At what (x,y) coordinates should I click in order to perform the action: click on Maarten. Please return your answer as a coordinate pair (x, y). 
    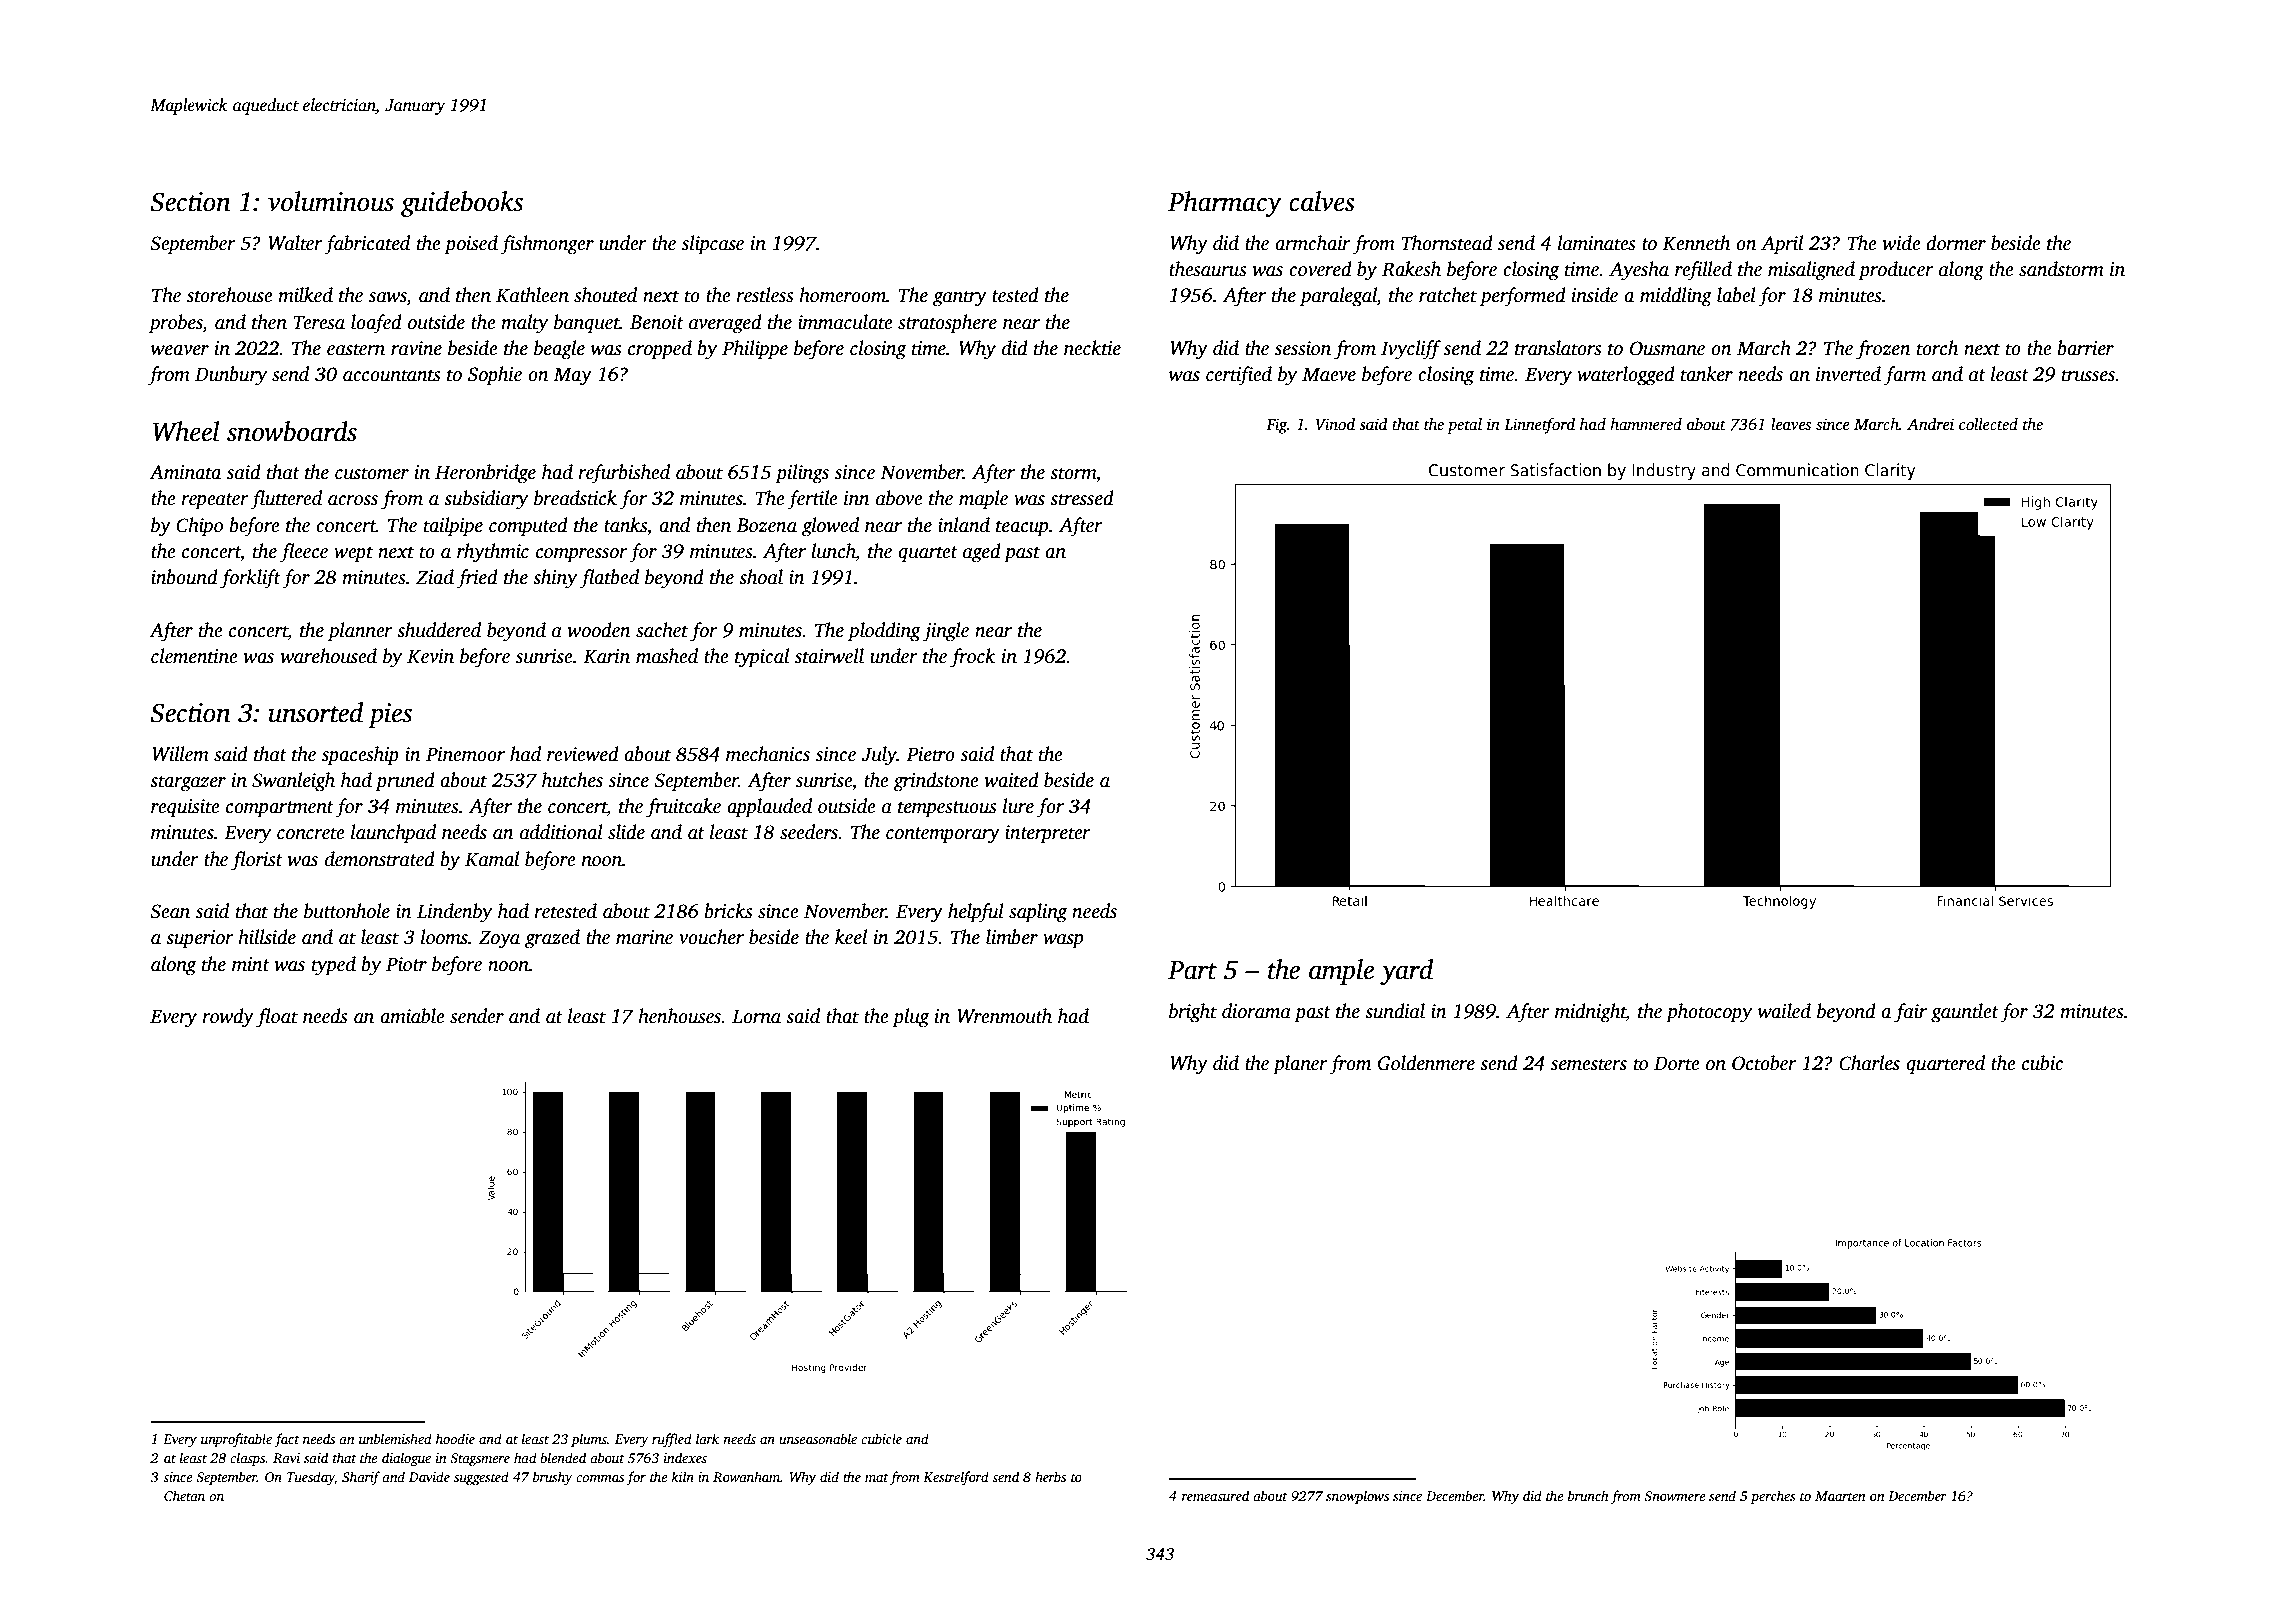
    Looking at the image, I should click on (1840, 1496).
